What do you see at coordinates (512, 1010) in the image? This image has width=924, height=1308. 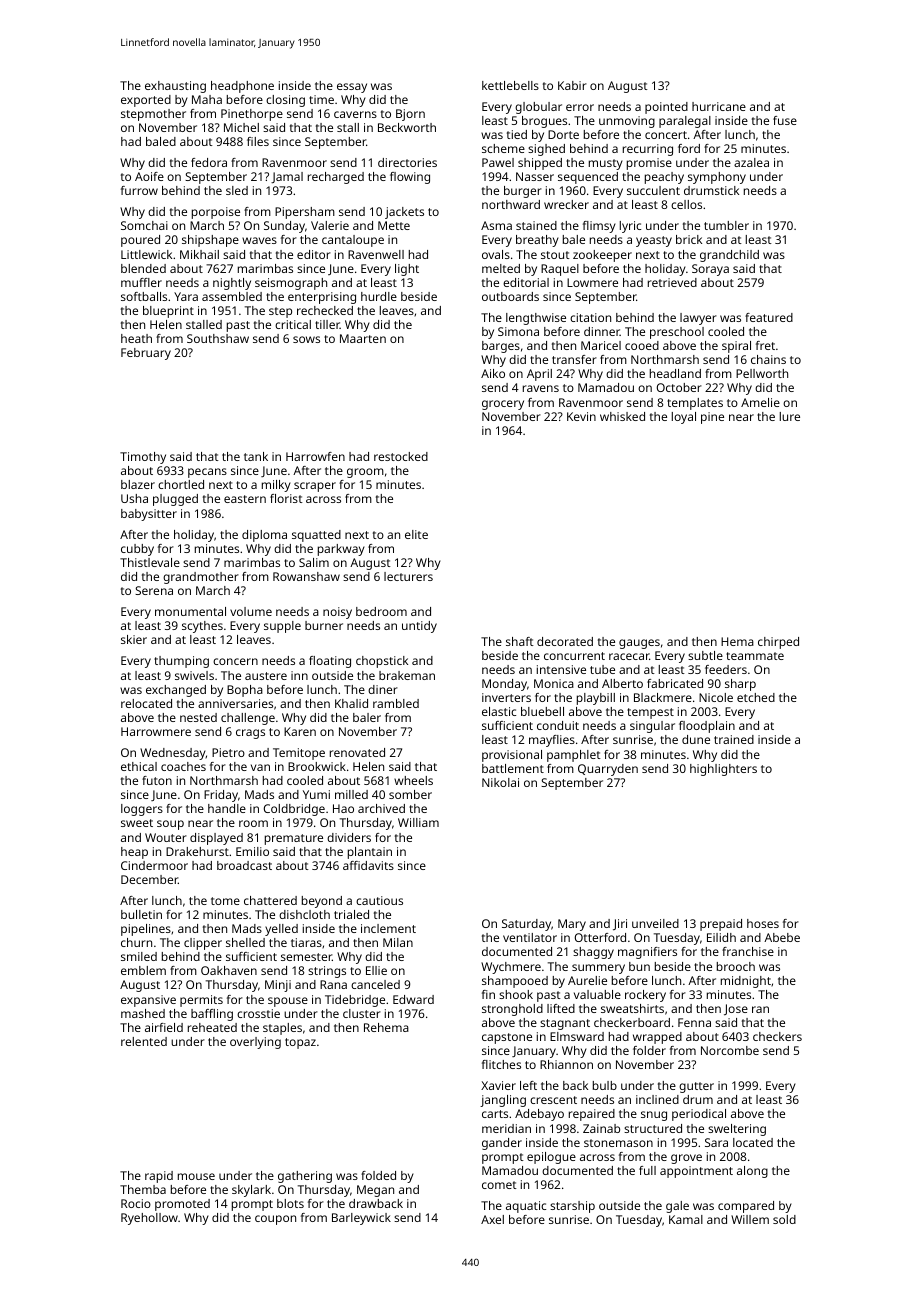 I see `stronghold` at bounding box center [512, 1010].
